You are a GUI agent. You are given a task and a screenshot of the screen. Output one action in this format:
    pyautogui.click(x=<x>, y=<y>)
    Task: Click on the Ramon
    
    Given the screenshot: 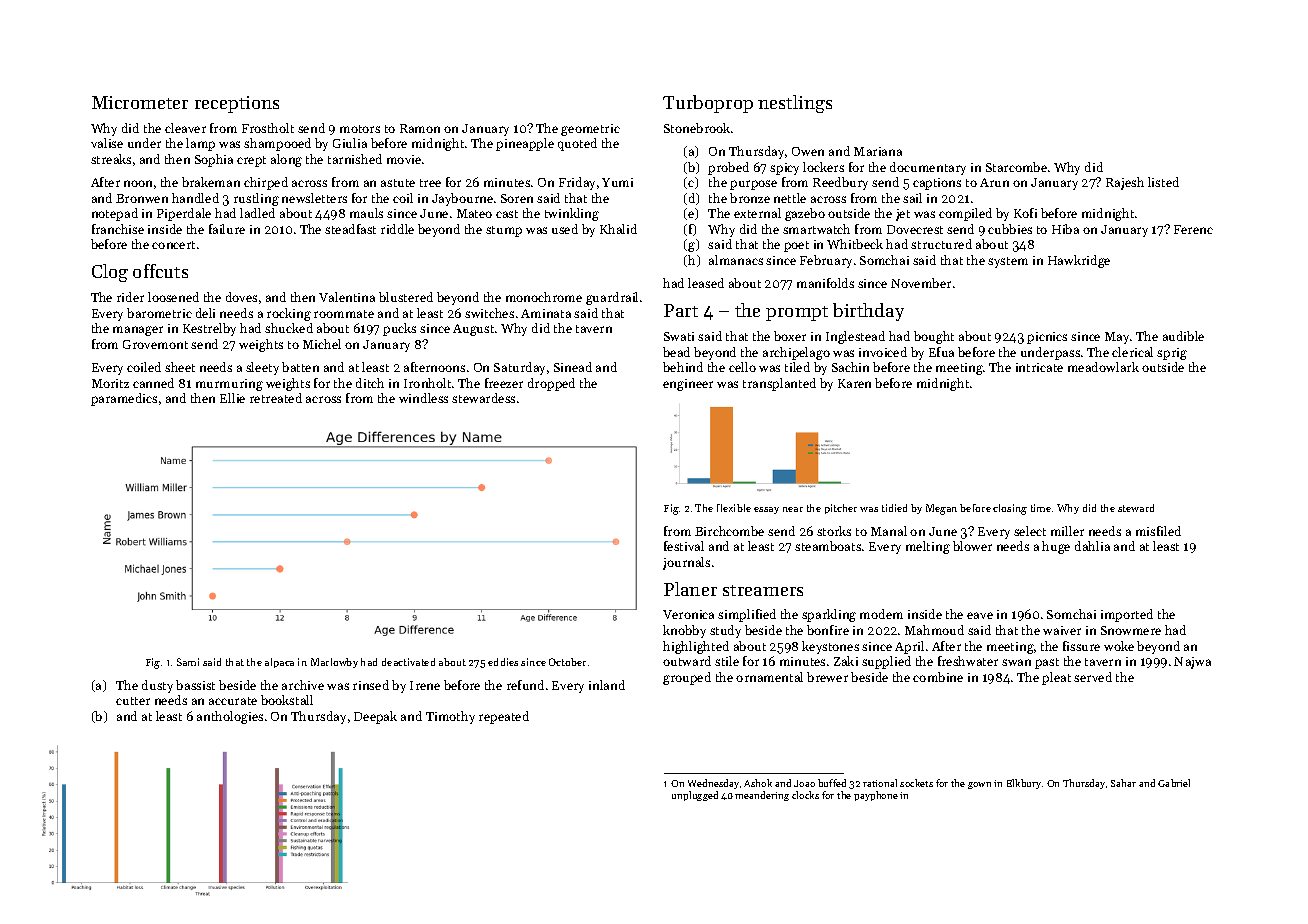 What is the action you would take?
    pyautogui.click(x=420, y=128)
